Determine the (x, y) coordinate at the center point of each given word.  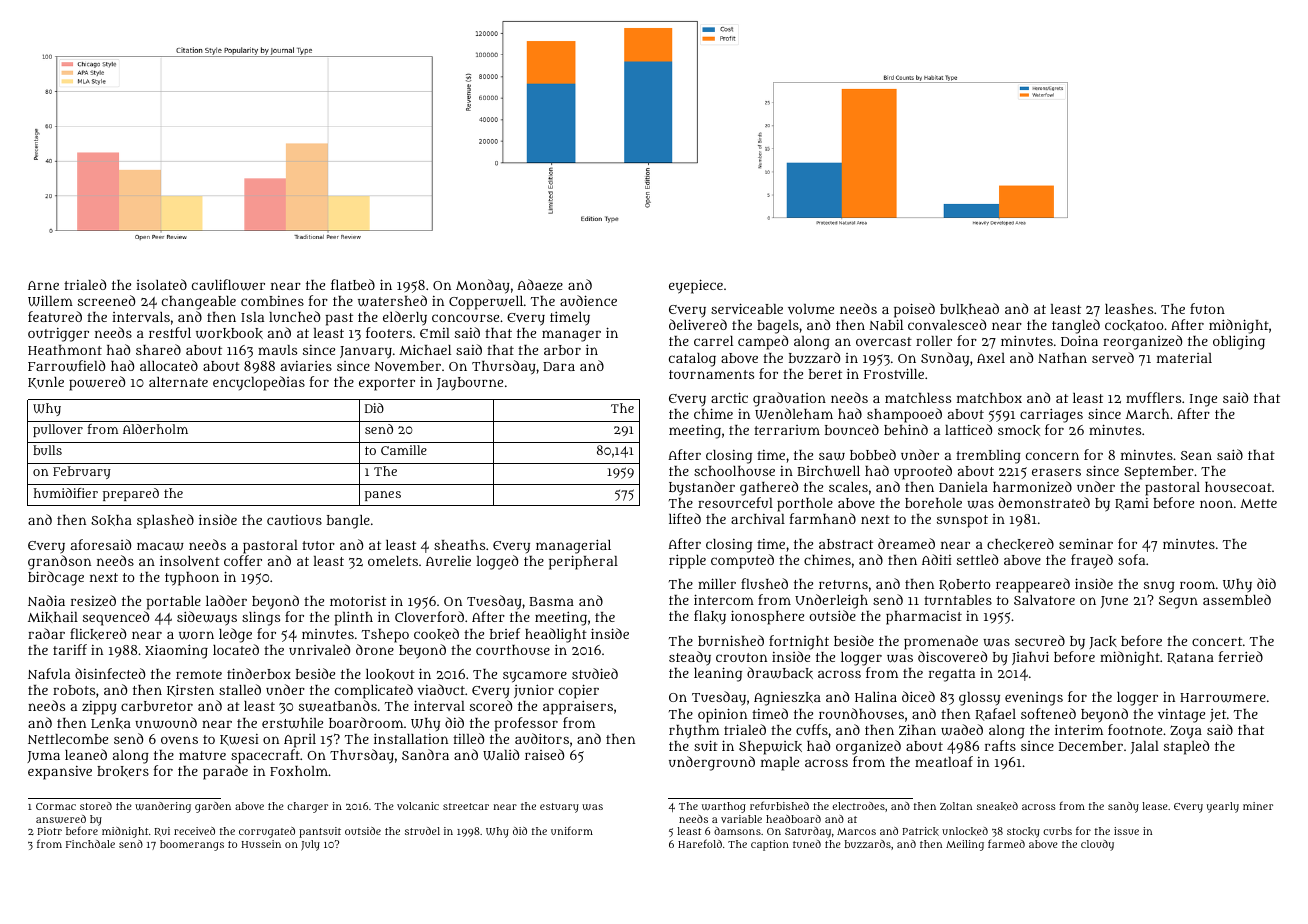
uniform (572, 830)
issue (1126, 831)
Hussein (261, 844)
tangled (1076, 326)
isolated (161, 284)
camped (763, 342)
